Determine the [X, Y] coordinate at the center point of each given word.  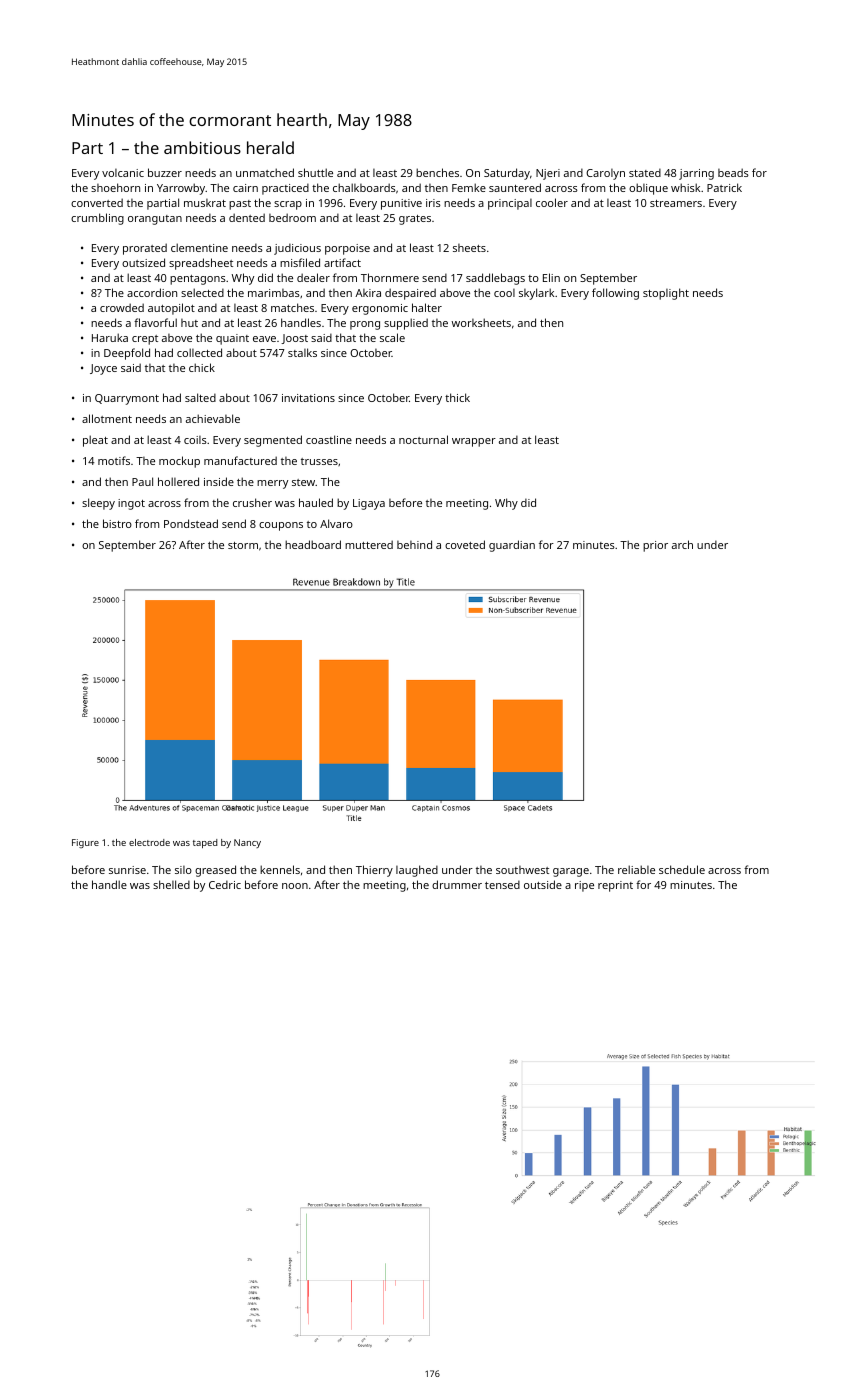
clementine [199, 247]
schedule [682, 869]
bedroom [292, 217]
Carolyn [605, 174]
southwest [522, 870]
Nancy [247, 843]
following [615, 294]
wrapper [474, 442]
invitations [308, 398]
